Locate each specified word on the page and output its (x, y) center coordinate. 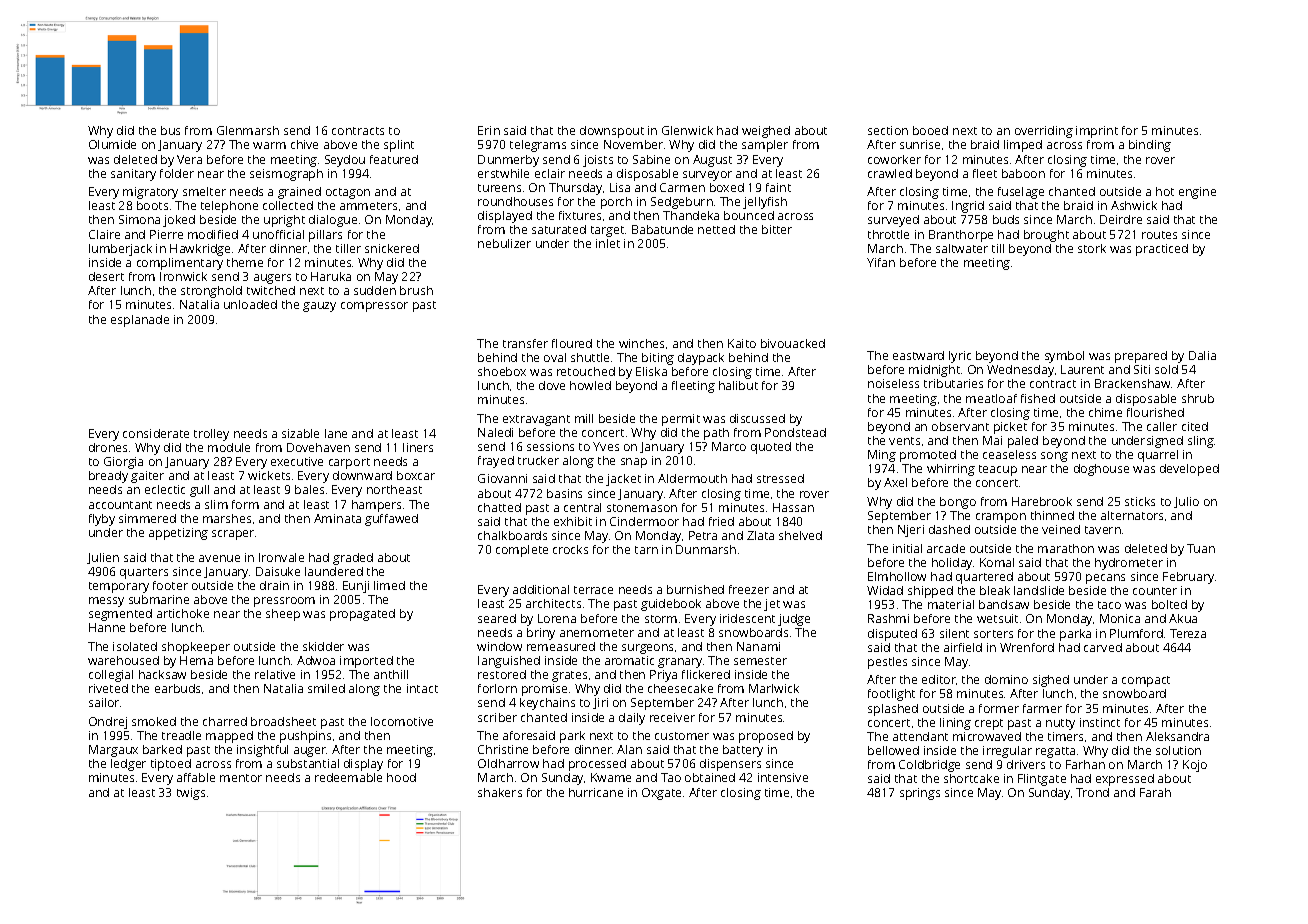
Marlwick (774, 688)
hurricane (596, 792)
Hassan (793, 507)
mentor (241, 778)
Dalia (1202, 355)
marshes (227, 518)
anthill (391, 674)
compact (1146, 681)
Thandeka (691, 215)
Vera (189, 159)
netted (716, 229)
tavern (1103, 530)
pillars (325, 236)
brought (1046, 236)
